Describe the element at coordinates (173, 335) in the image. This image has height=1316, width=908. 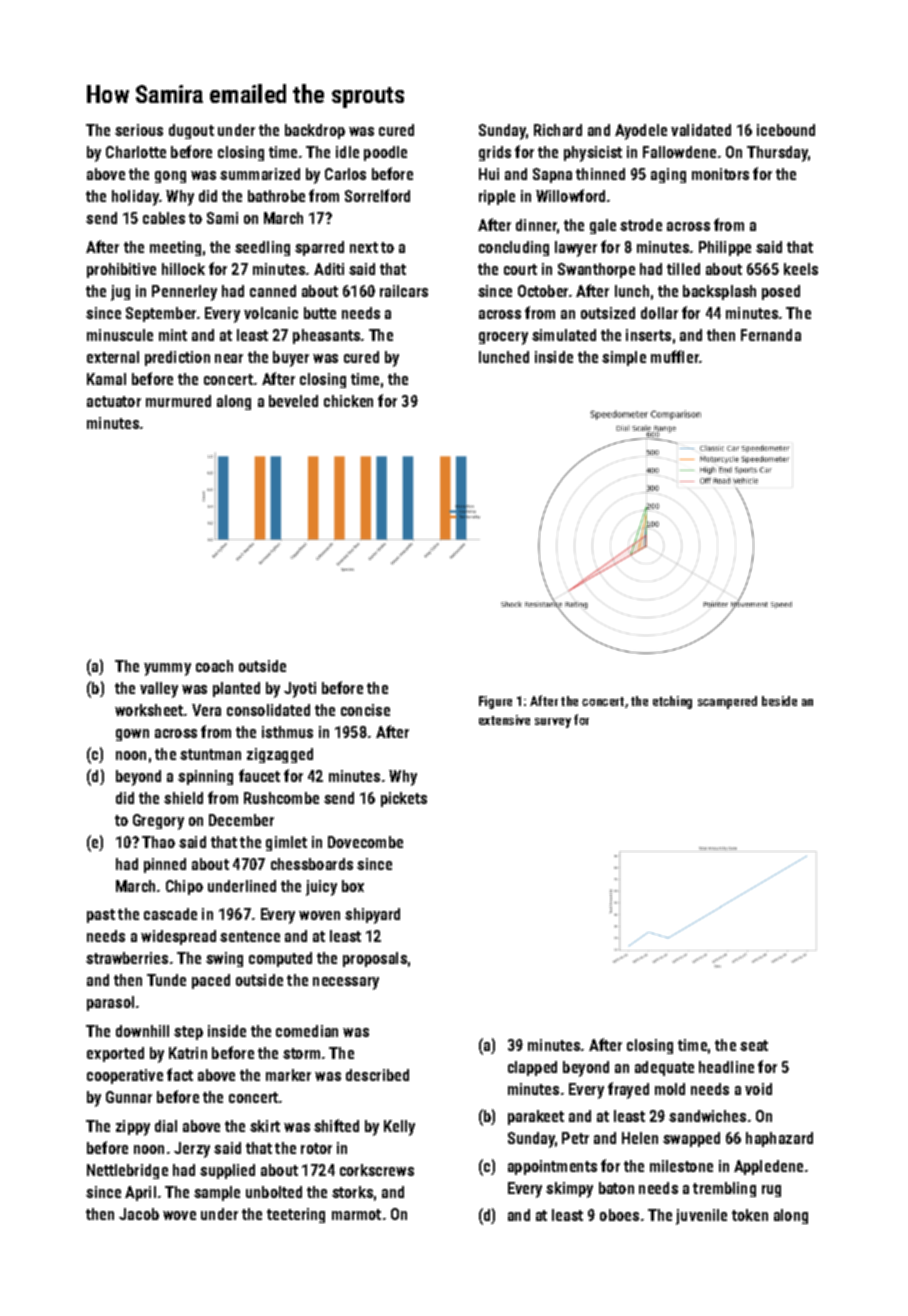
I see `mint` at that location.
